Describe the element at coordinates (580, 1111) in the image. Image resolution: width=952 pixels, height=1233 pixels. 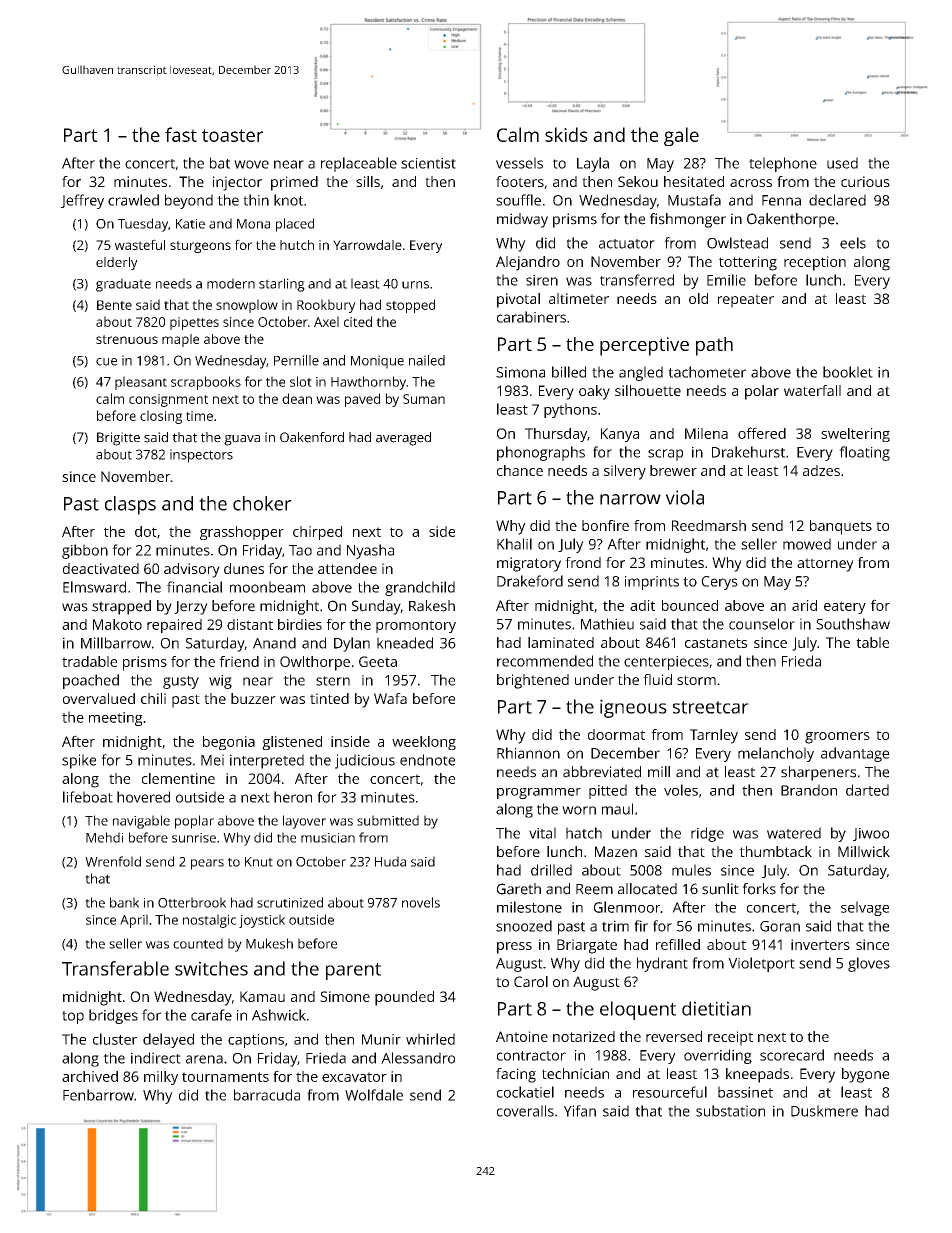
I see `Yifan` at that location.
